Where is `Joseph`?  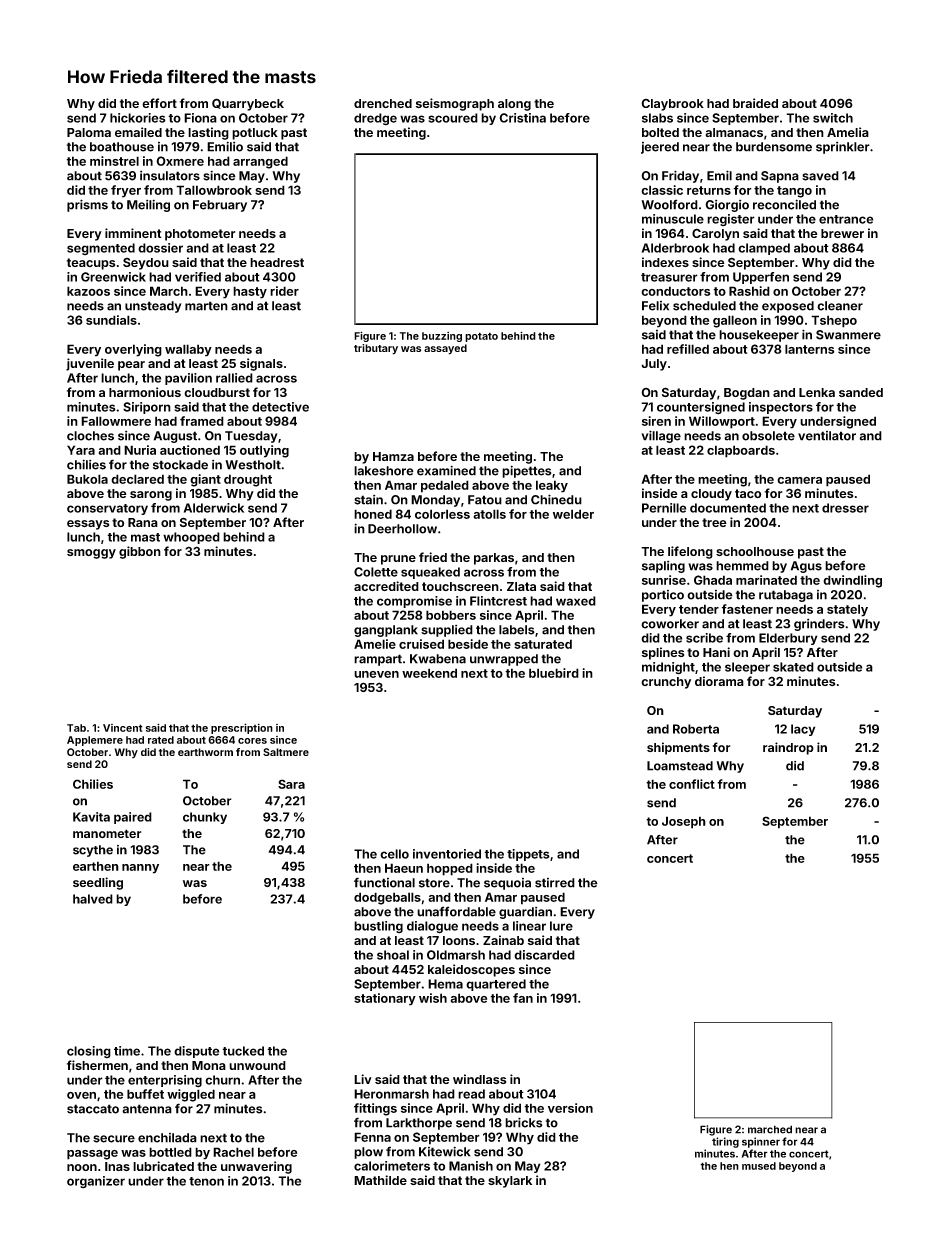
Joseph is located at coordinates (684, 822).
